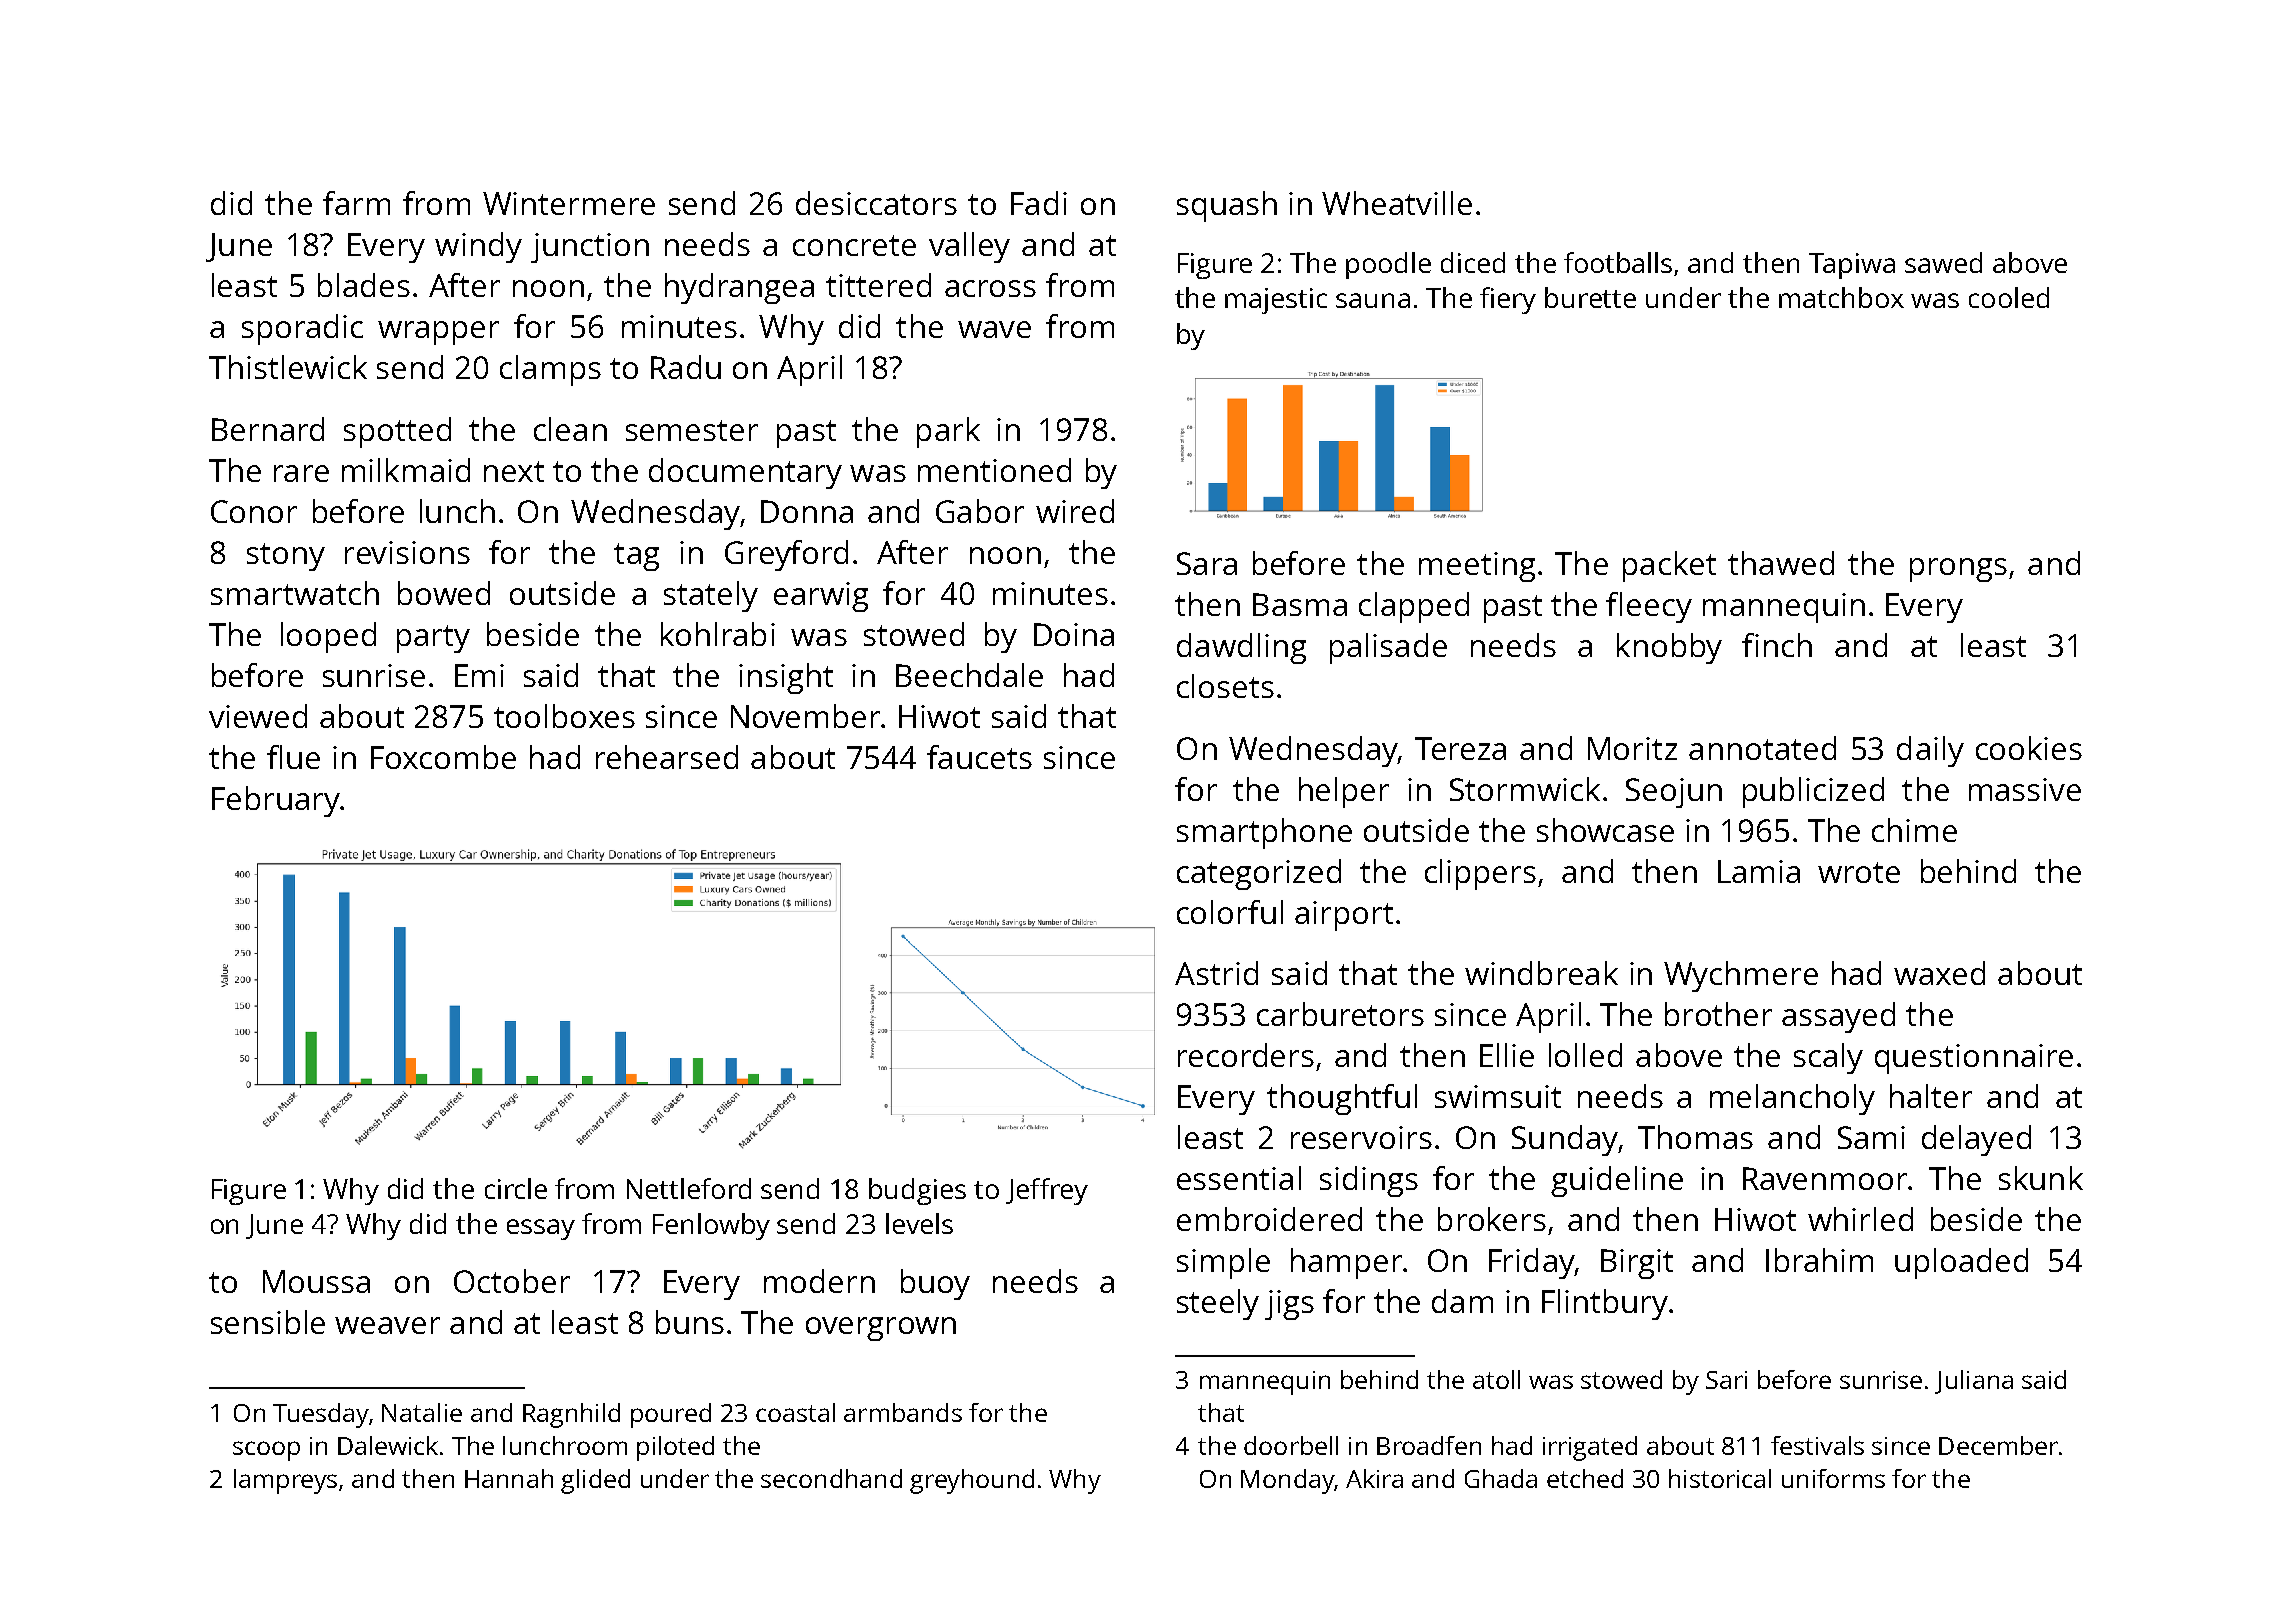 Image resolution: width=2292 pixels, height=1620 pixels. Describe the element at coordinates (1859, 872) in the screenshot. I see `wrote` at that location.
